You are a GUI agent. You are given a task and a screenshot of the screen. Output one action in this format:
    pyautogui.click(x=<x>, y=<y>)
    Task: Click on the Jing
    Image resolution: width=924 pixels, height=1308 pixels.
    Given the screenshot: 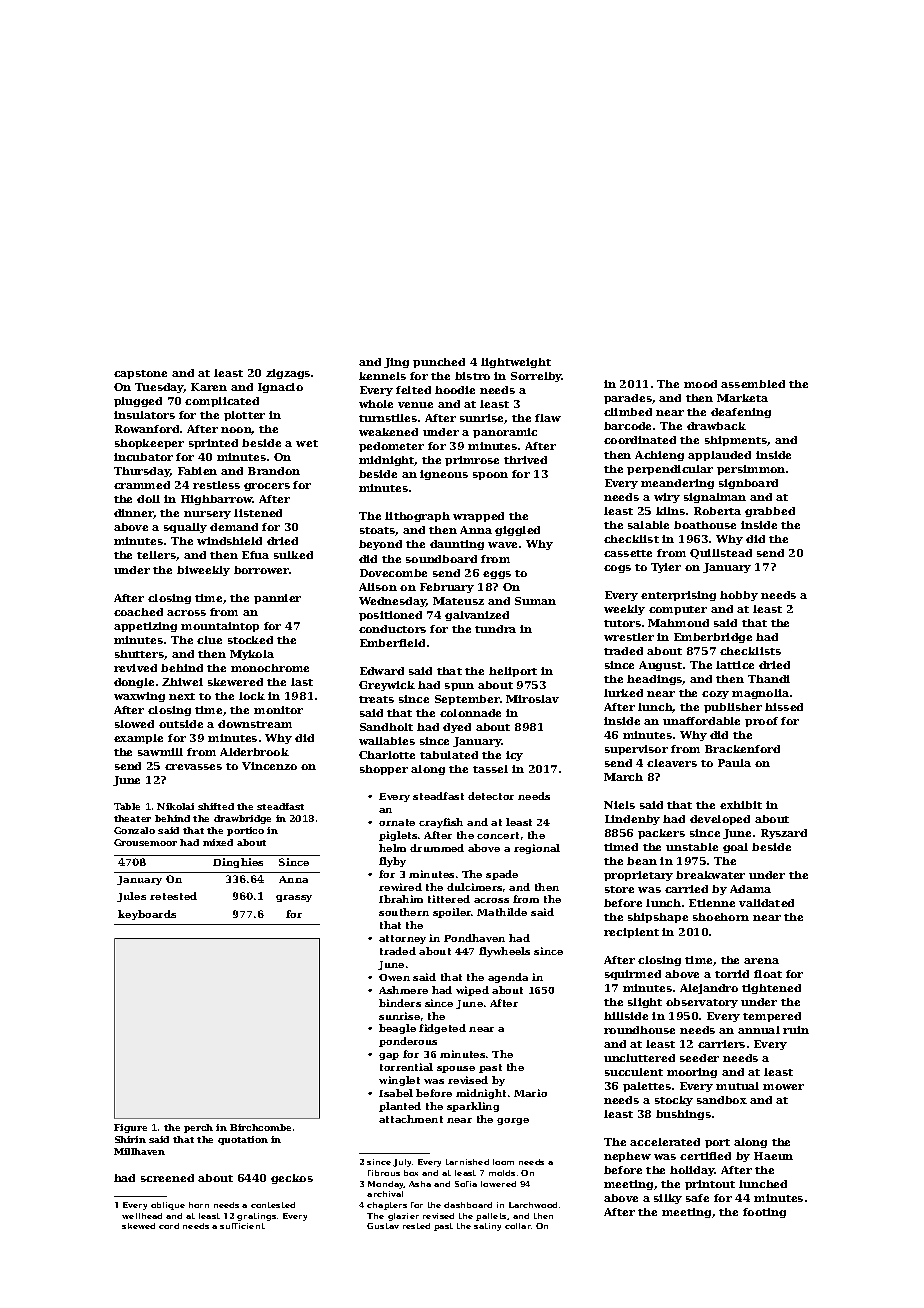 What is the action you would take?
    pyautogui.click(x=396, y=363)
